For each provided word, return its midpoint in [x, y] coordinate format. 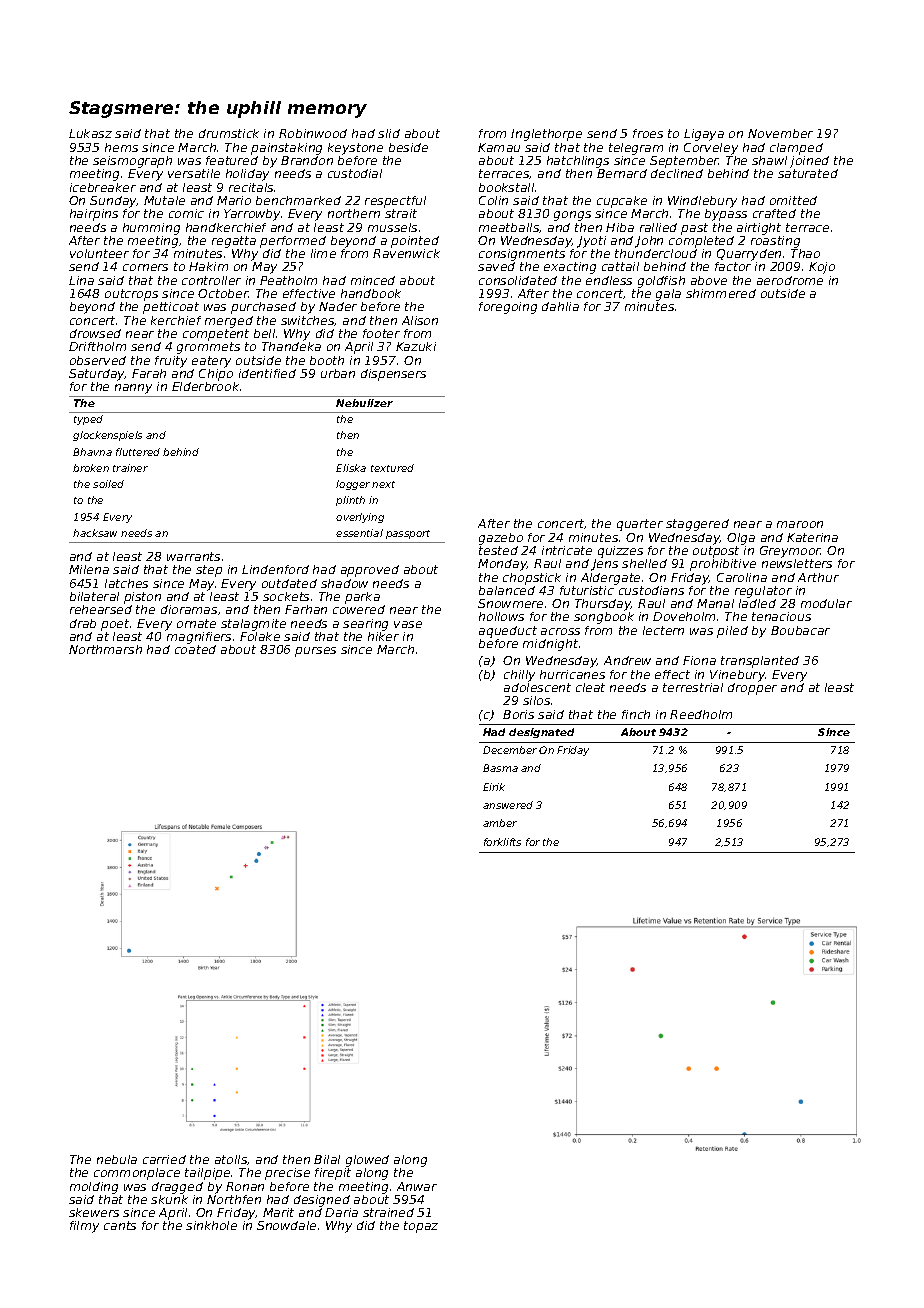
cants [120, 1225]
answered [508, 805]
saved [496, 266]
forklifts [502, 842]
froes [648, 133]
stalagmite [253, 625]
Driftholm [97, 346]
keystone [355, 149]
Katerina [812, 537]
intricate [567, 550]
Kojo [822, 268]
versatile [194, 173]
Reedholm [701, 714]
